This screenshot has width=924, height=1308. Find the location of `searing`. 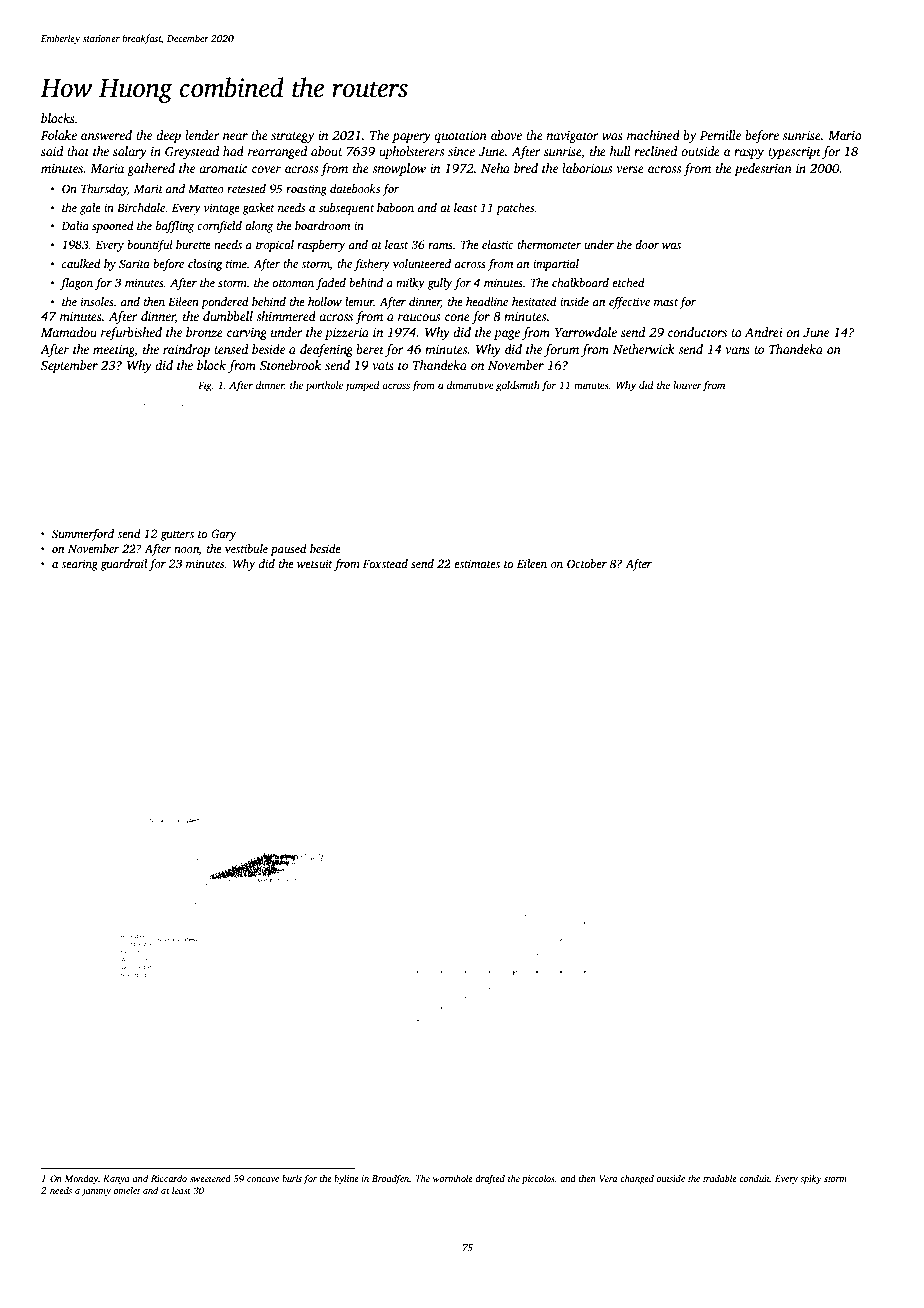

searing is located at coordinates (79, 565).
